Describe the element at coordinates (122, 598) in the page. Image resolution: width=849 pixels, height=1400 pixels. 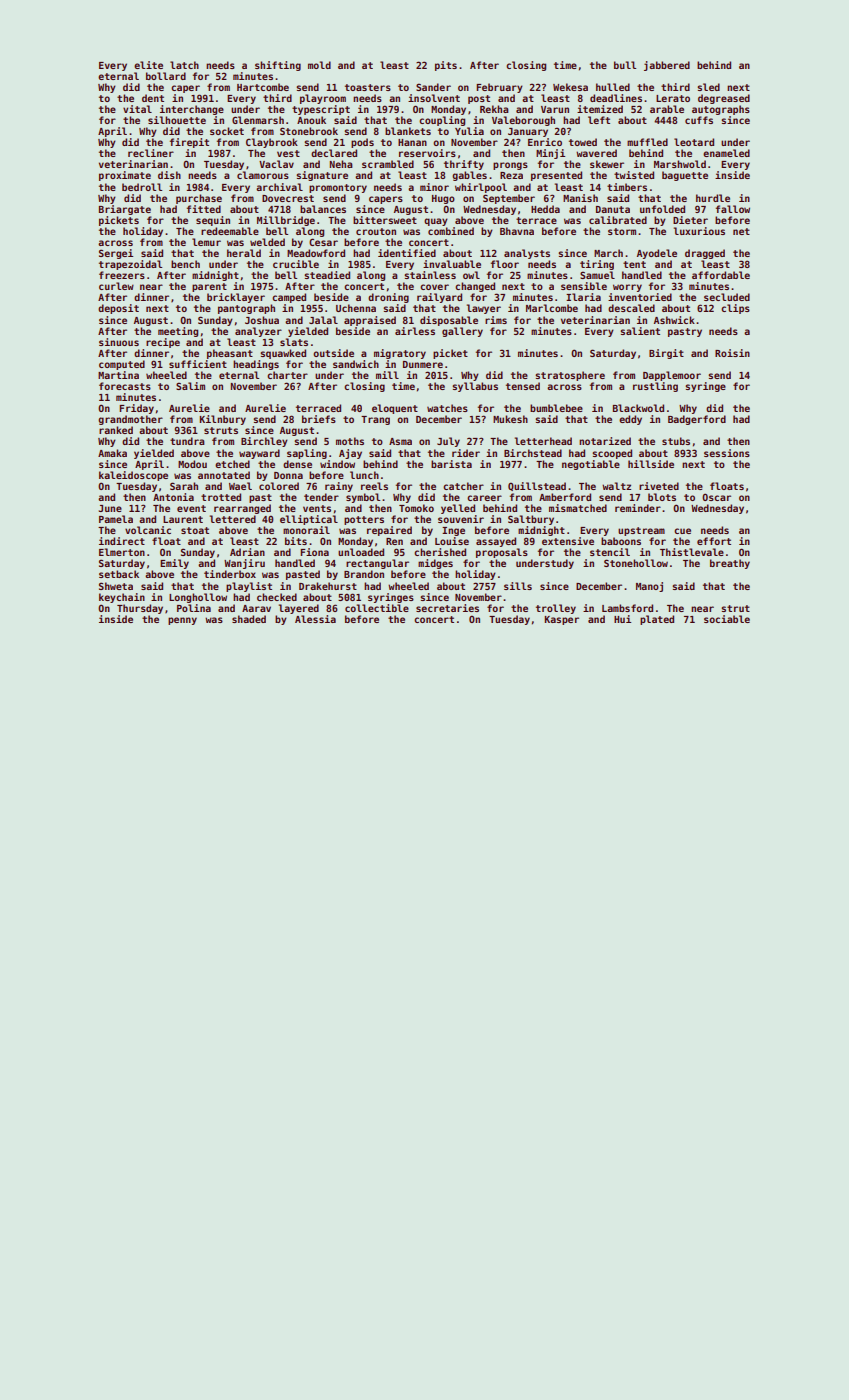
I see `keychain` at that location.
